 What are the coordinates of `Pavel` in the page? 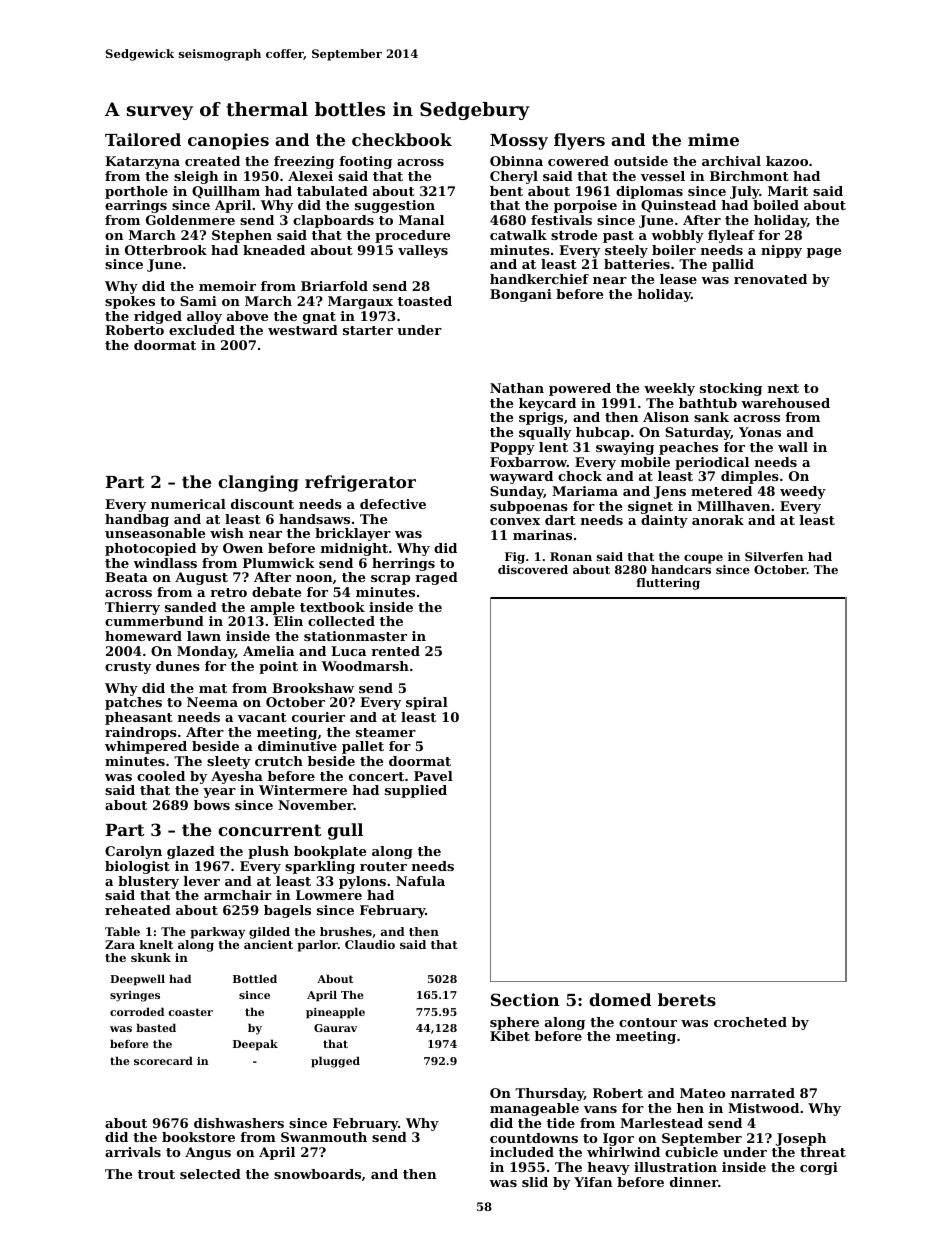 It's located at (433, 776).
